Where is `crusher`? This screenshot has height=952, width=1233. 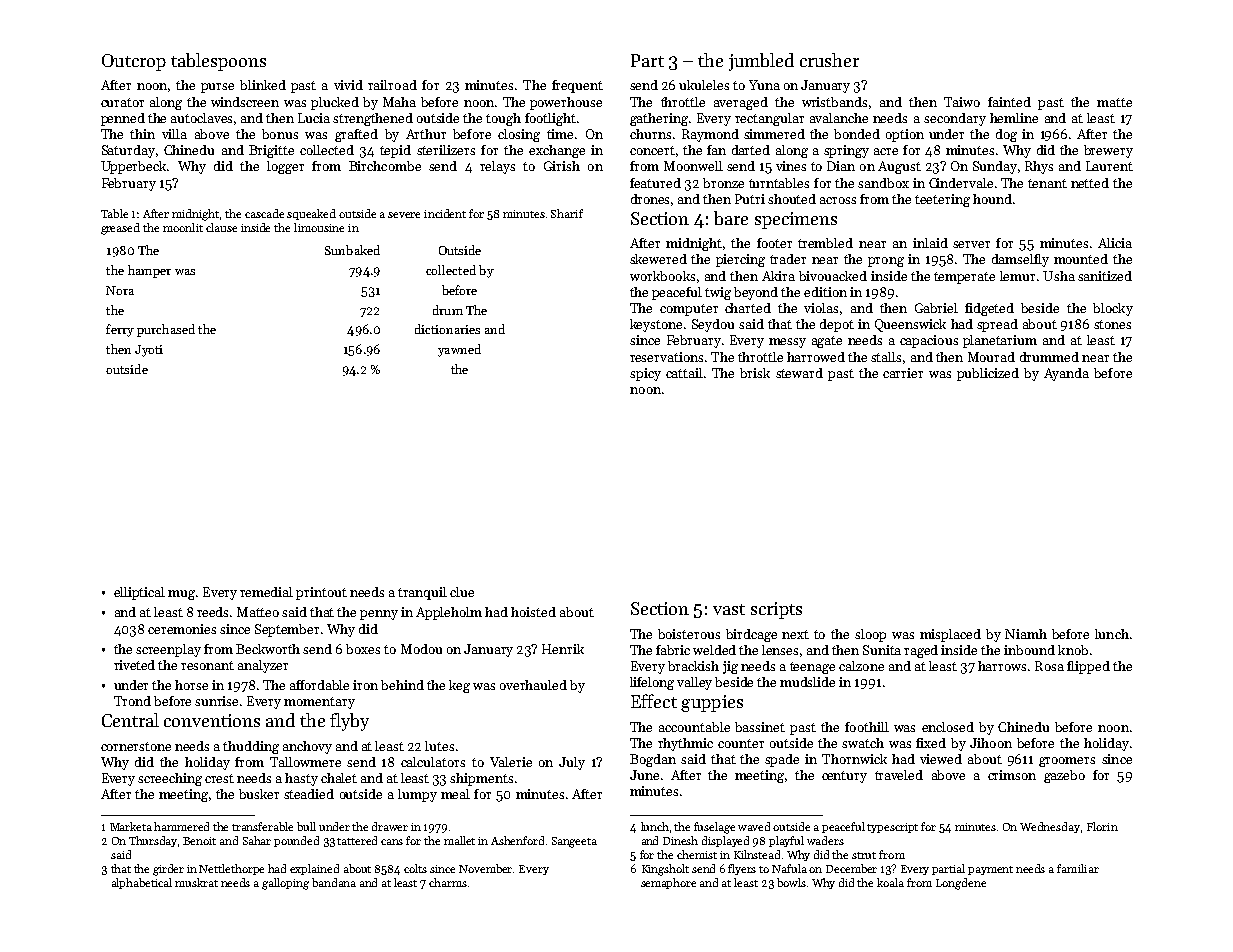 crusher is located at coordinates (829, 60).
